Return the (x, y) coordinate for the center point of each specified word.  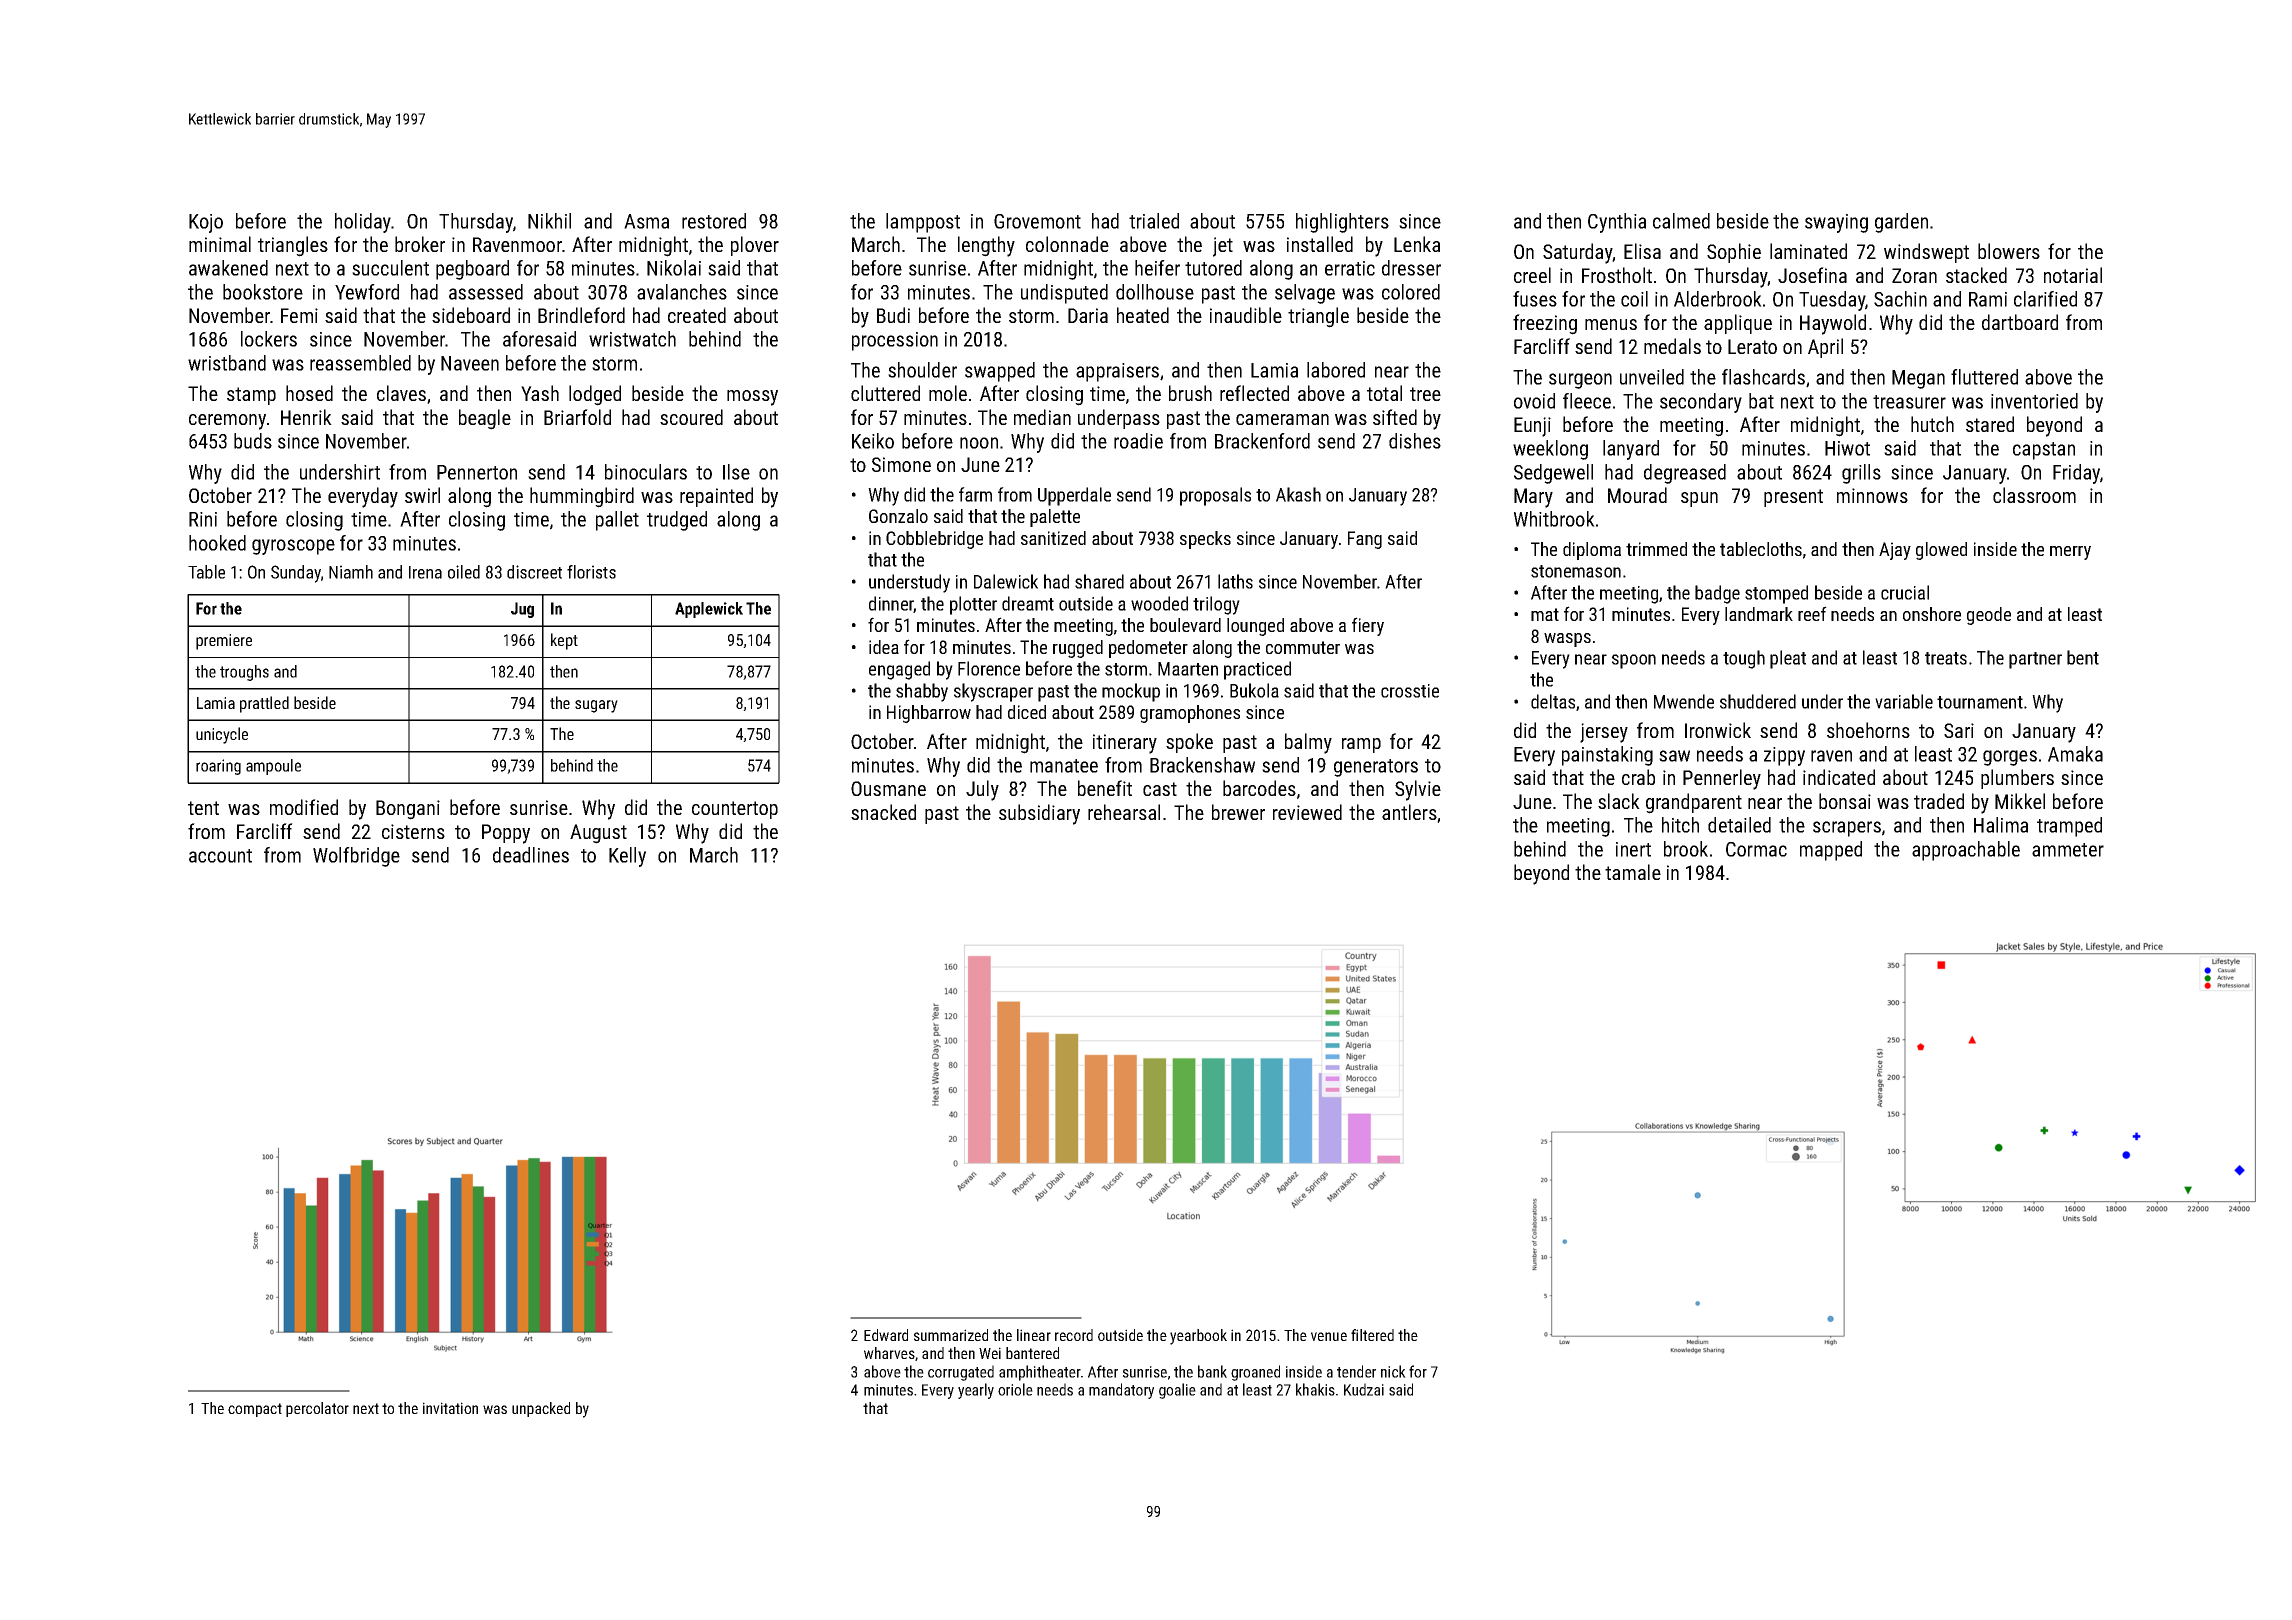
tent (203, 808)
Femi (299, 315)
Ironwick (1718, 730)
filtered (1372, 1335)
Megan (1918, 379)
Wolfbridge (356, 857)
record (1074, 1335)
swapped (1000, 372)
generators (1376, 768)
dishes (1415, 441)
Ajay (1895, 551)
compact (255, 1410)
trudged (677, 521)
